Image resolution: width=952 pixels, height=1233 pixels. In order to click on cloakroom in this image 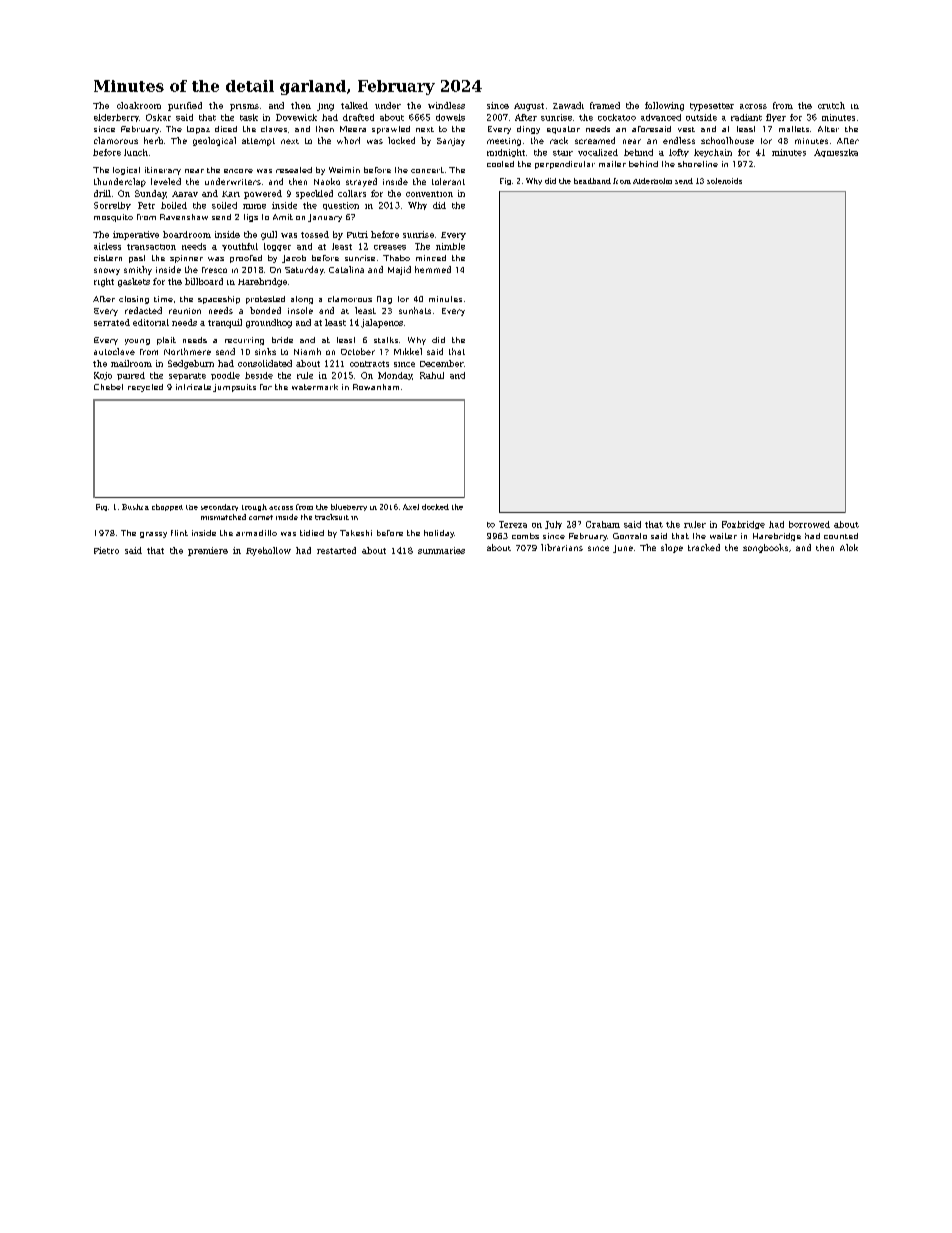, I will do `click(139, 105)`.
